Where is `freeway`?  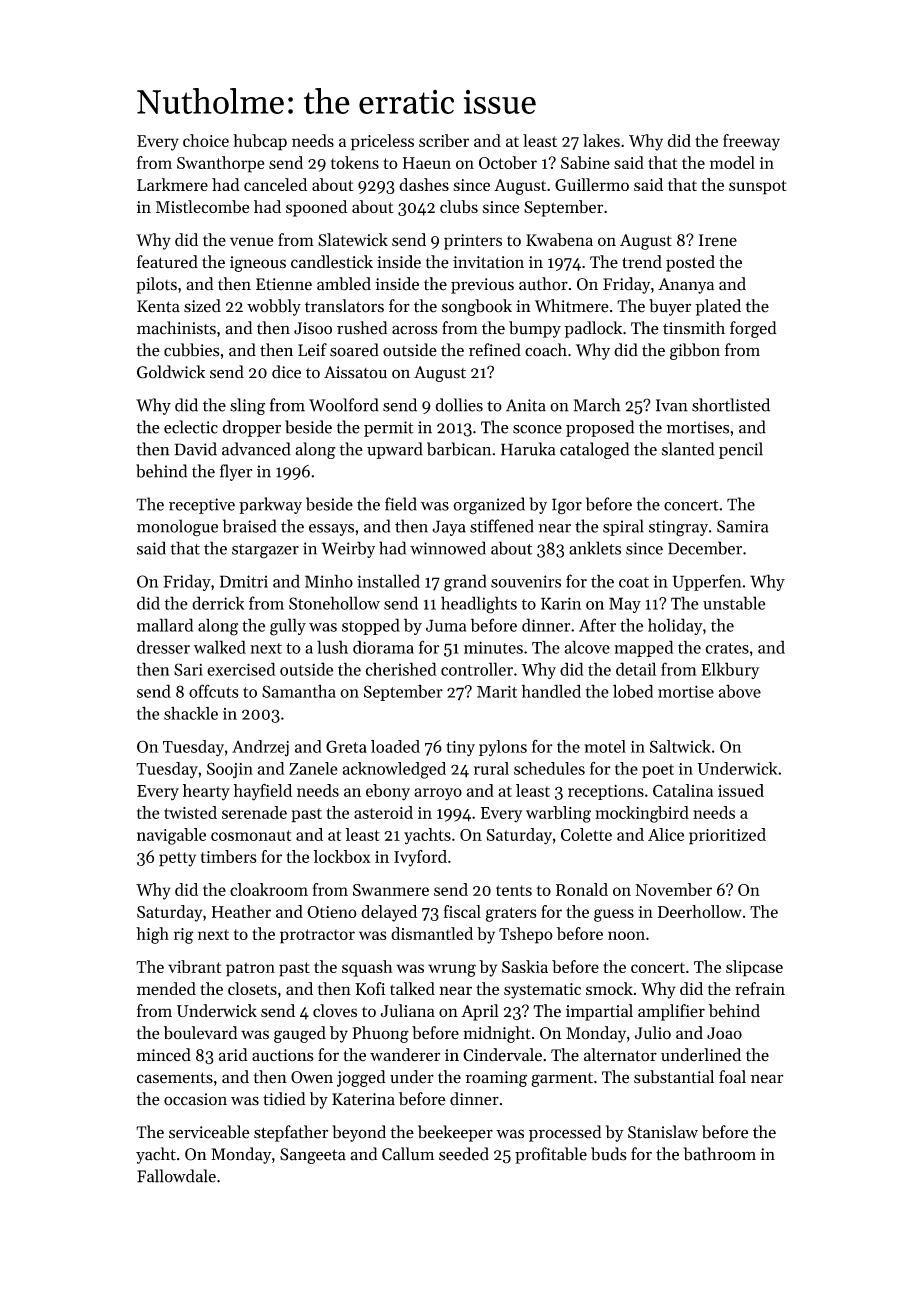 freeway is located at coordinates (751, 142).
